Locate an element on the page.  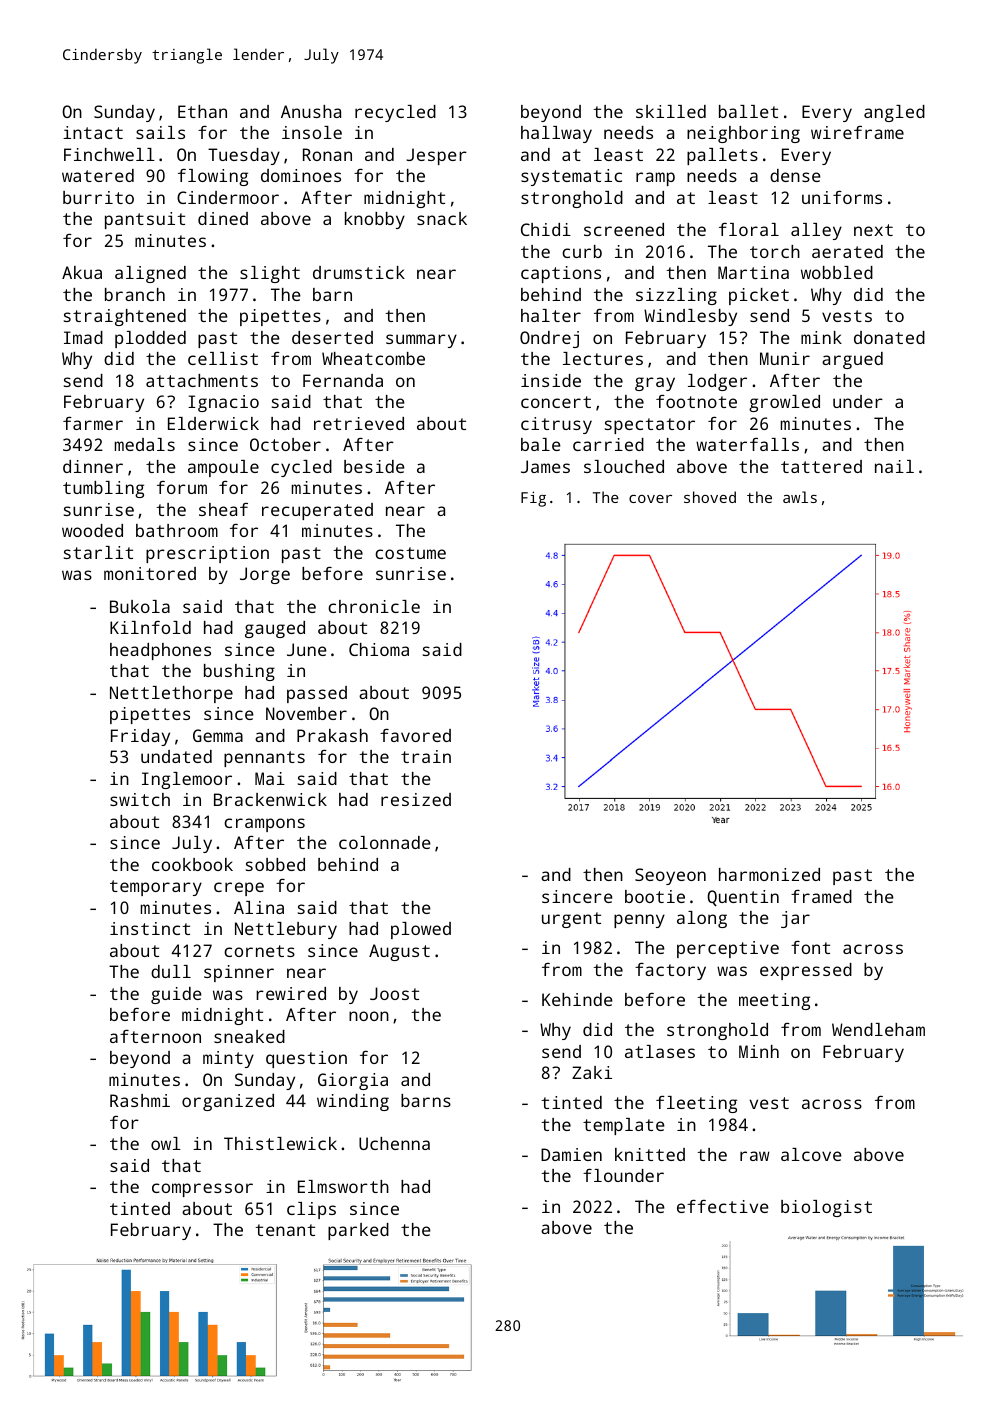
ballet is located at coordinates (748, 111).
